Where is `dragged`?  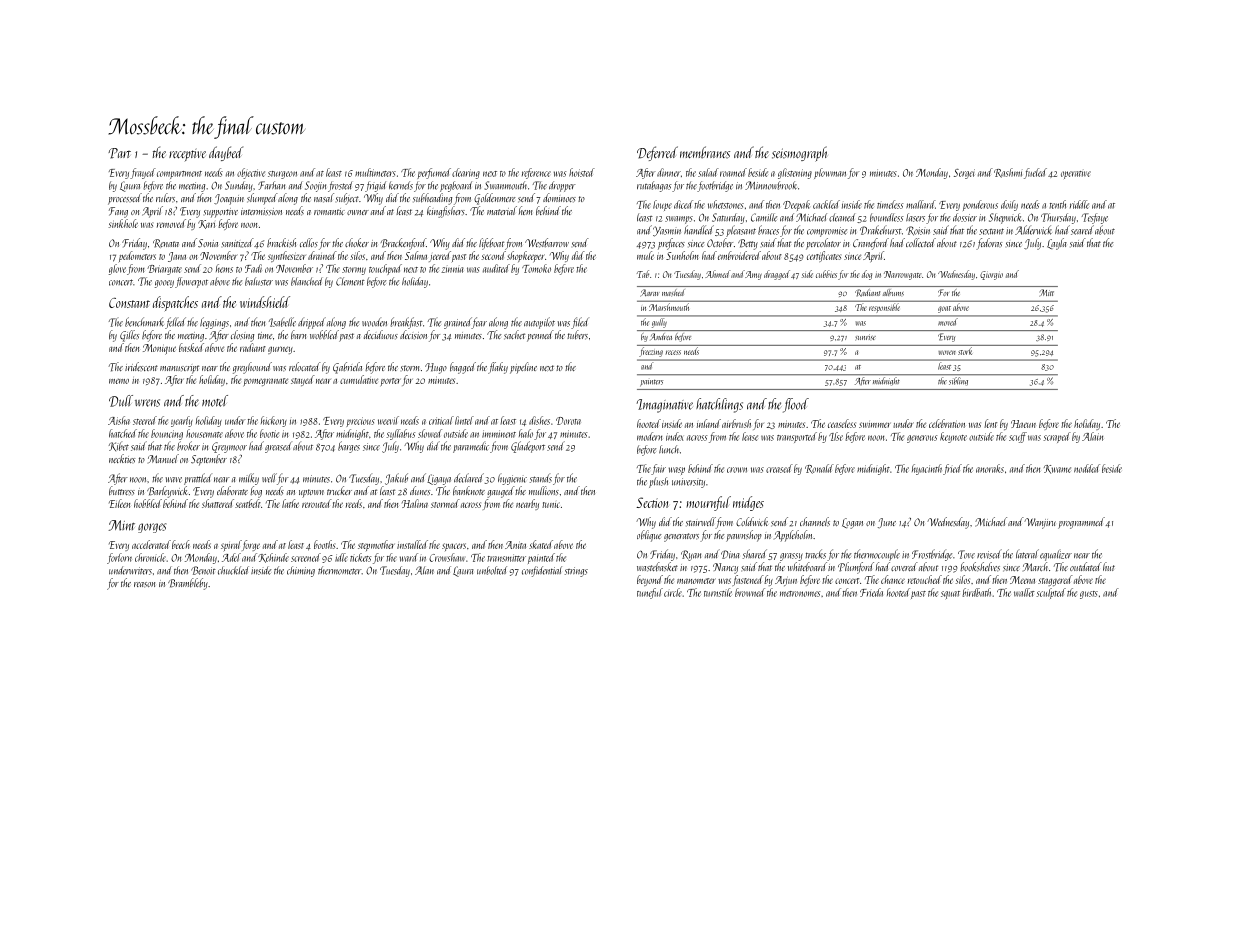 dragged is located at coordinates (777, 275).
